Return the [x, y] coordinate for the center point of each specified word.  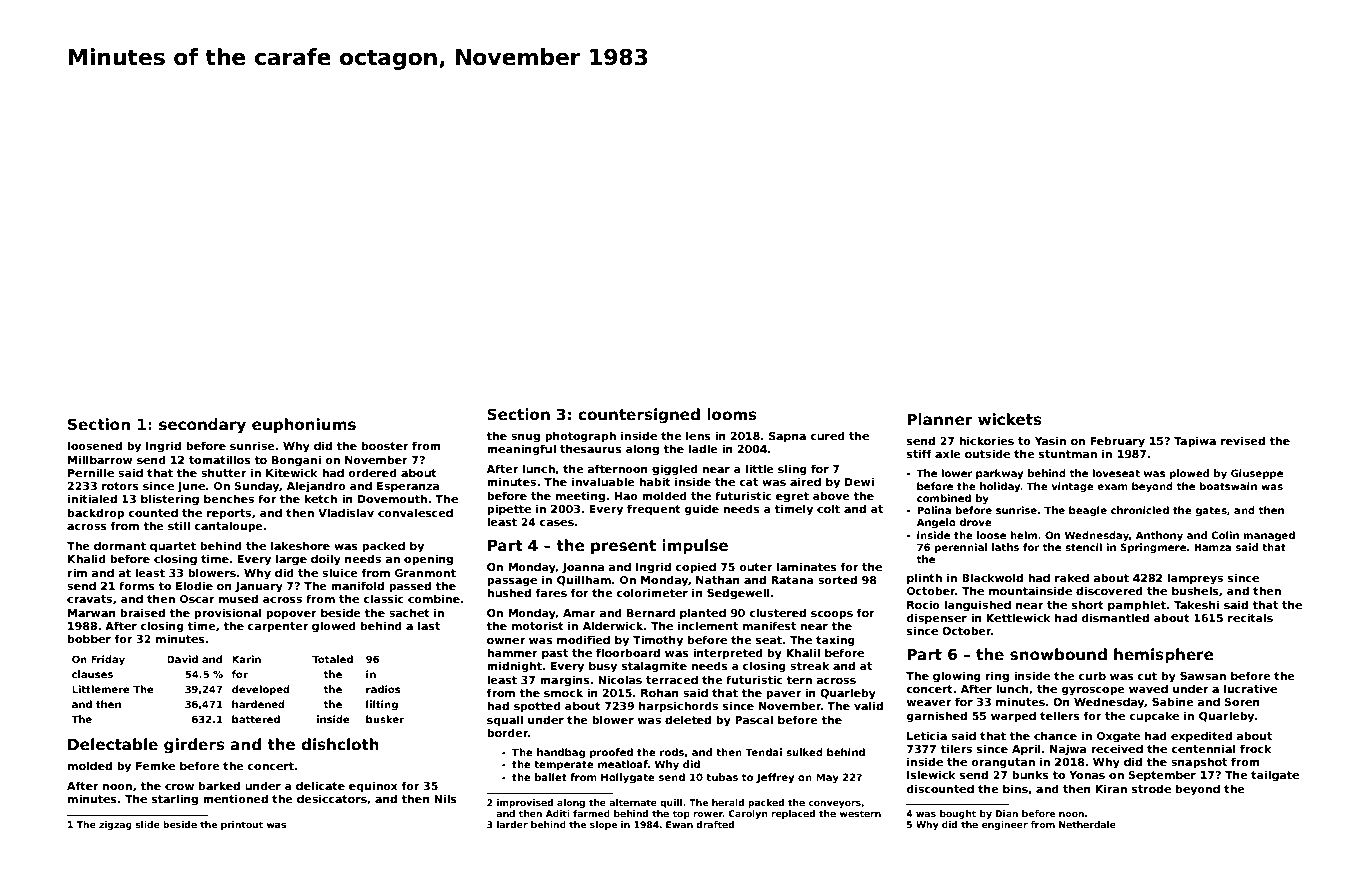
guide [702, 510]
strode [1151, 788]
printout [242, 825]
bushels [1195, 590]
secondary [202, 426]
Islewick [931, 774]
